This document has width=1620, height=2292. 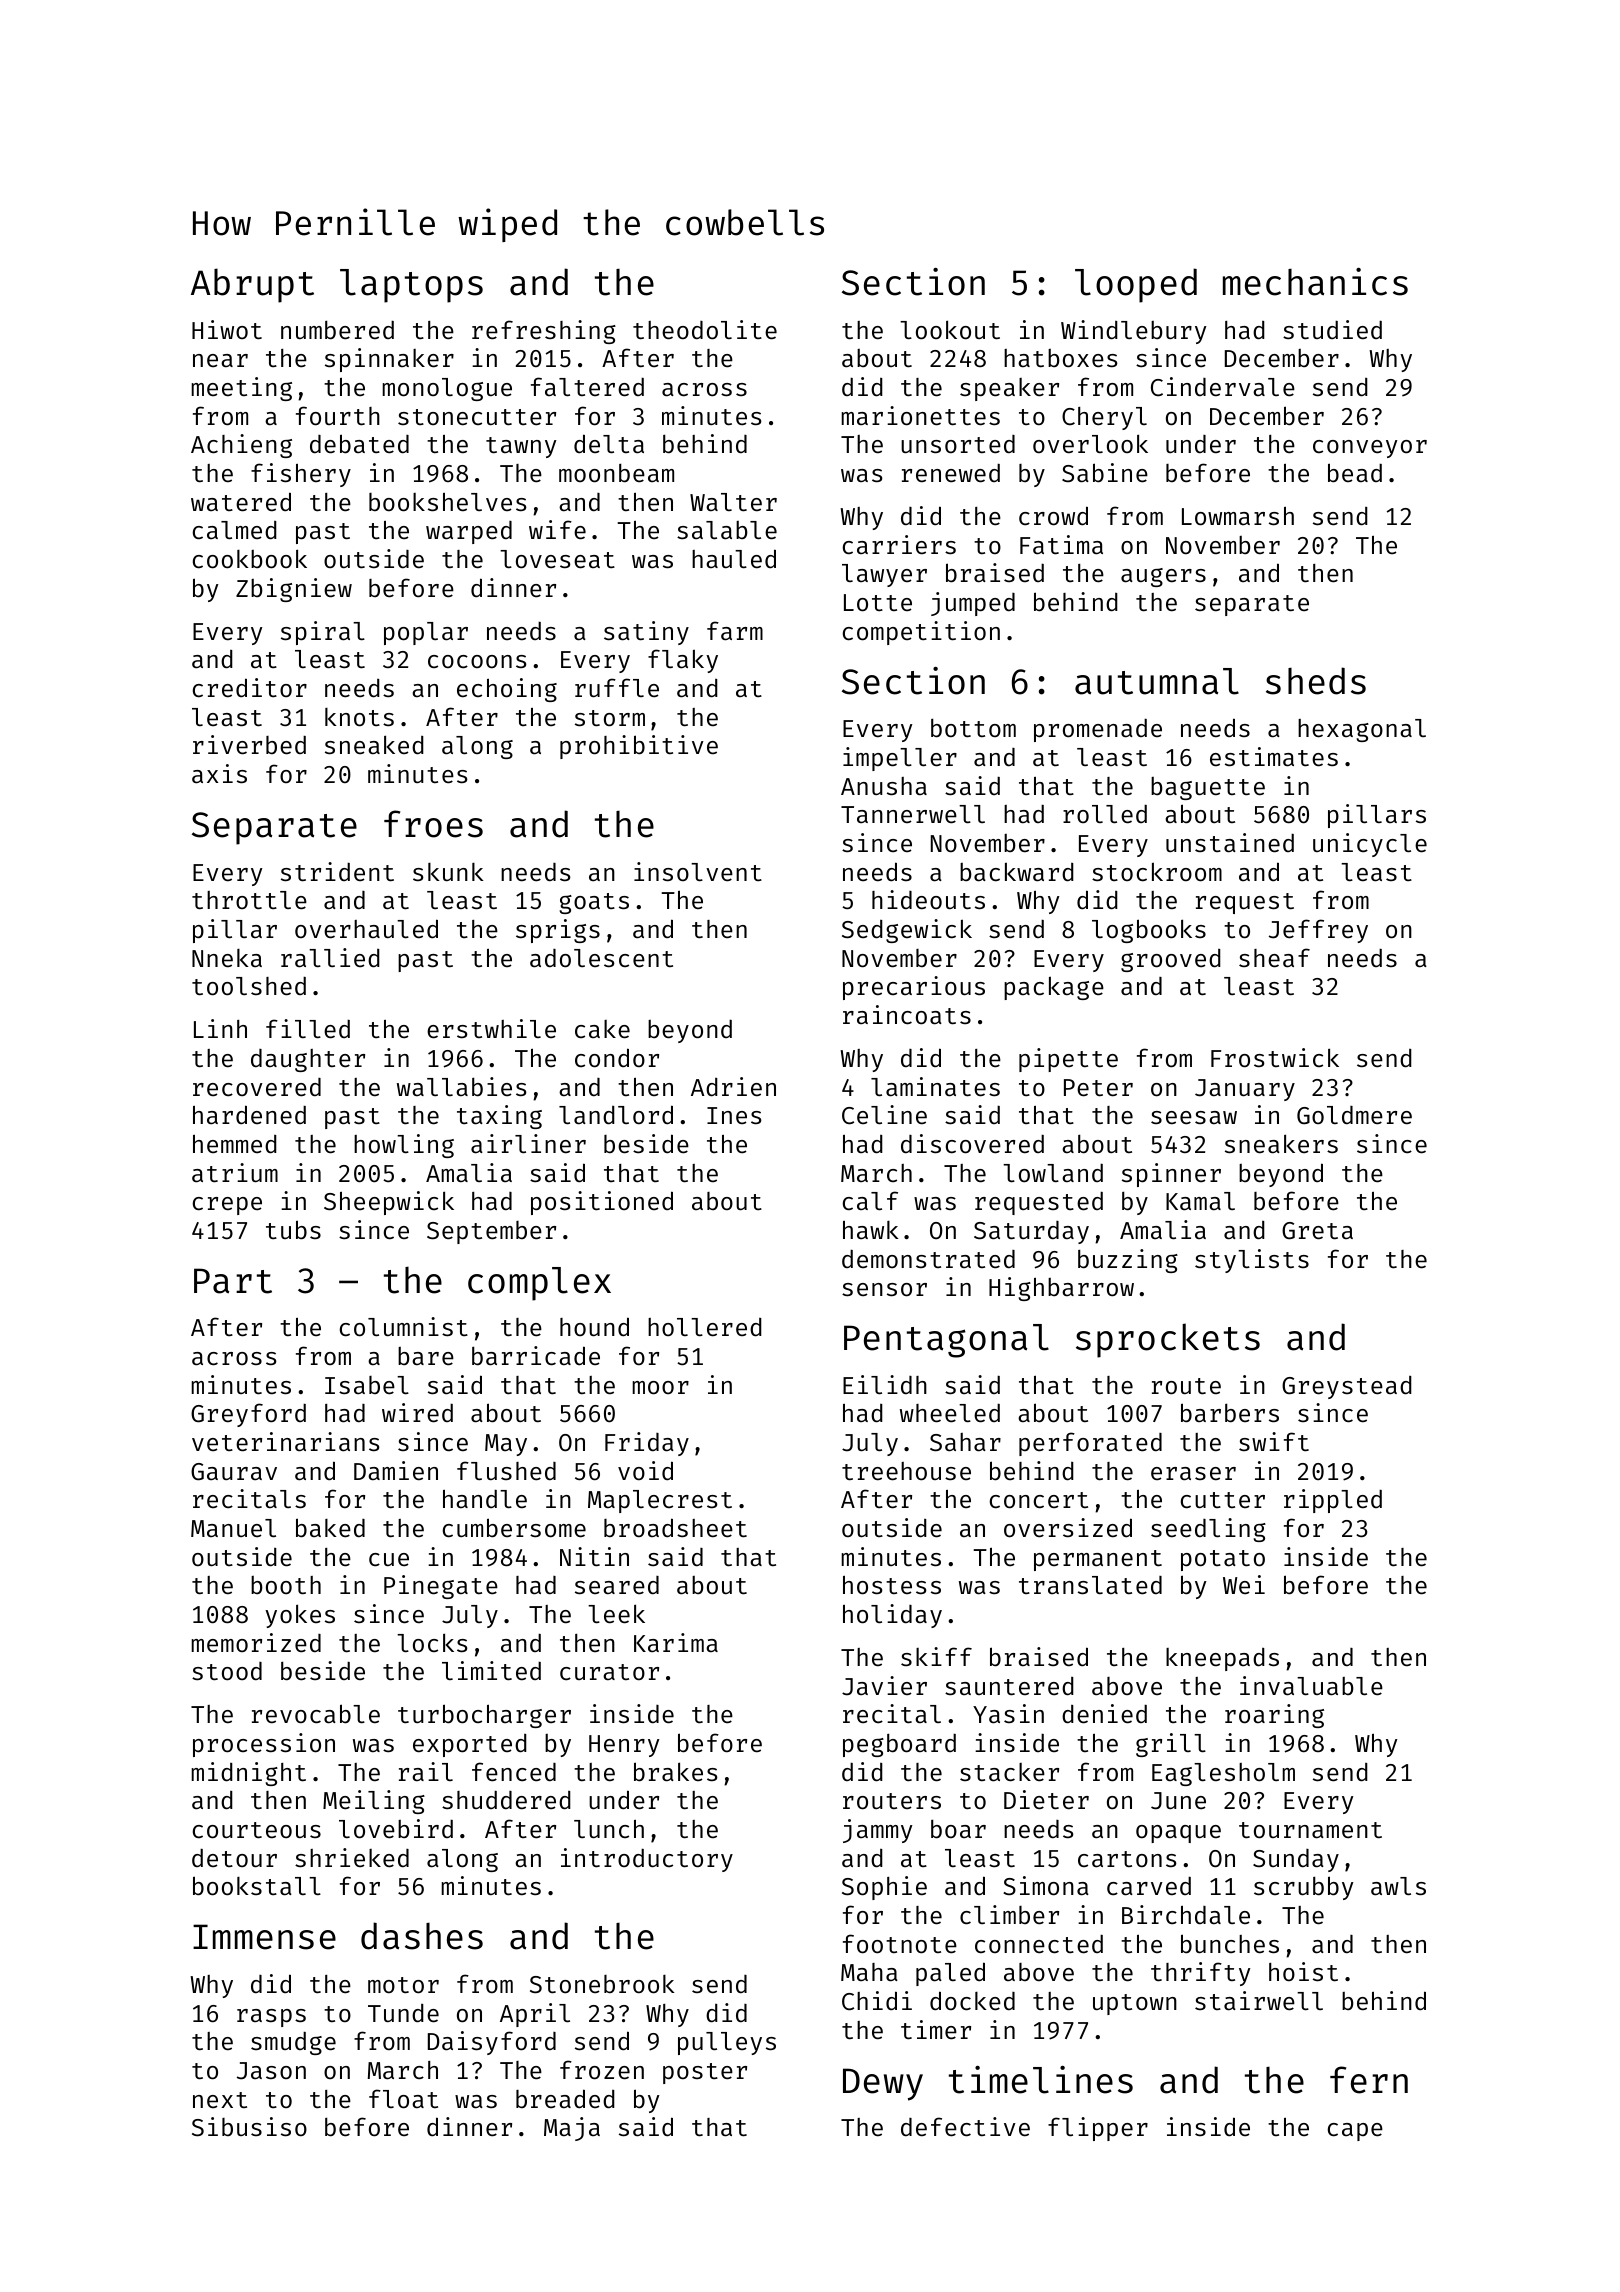 What do you see at coordinates (1168, 1340) in the document?
I see `sprockets` at bounding box center [1168, 1340].
